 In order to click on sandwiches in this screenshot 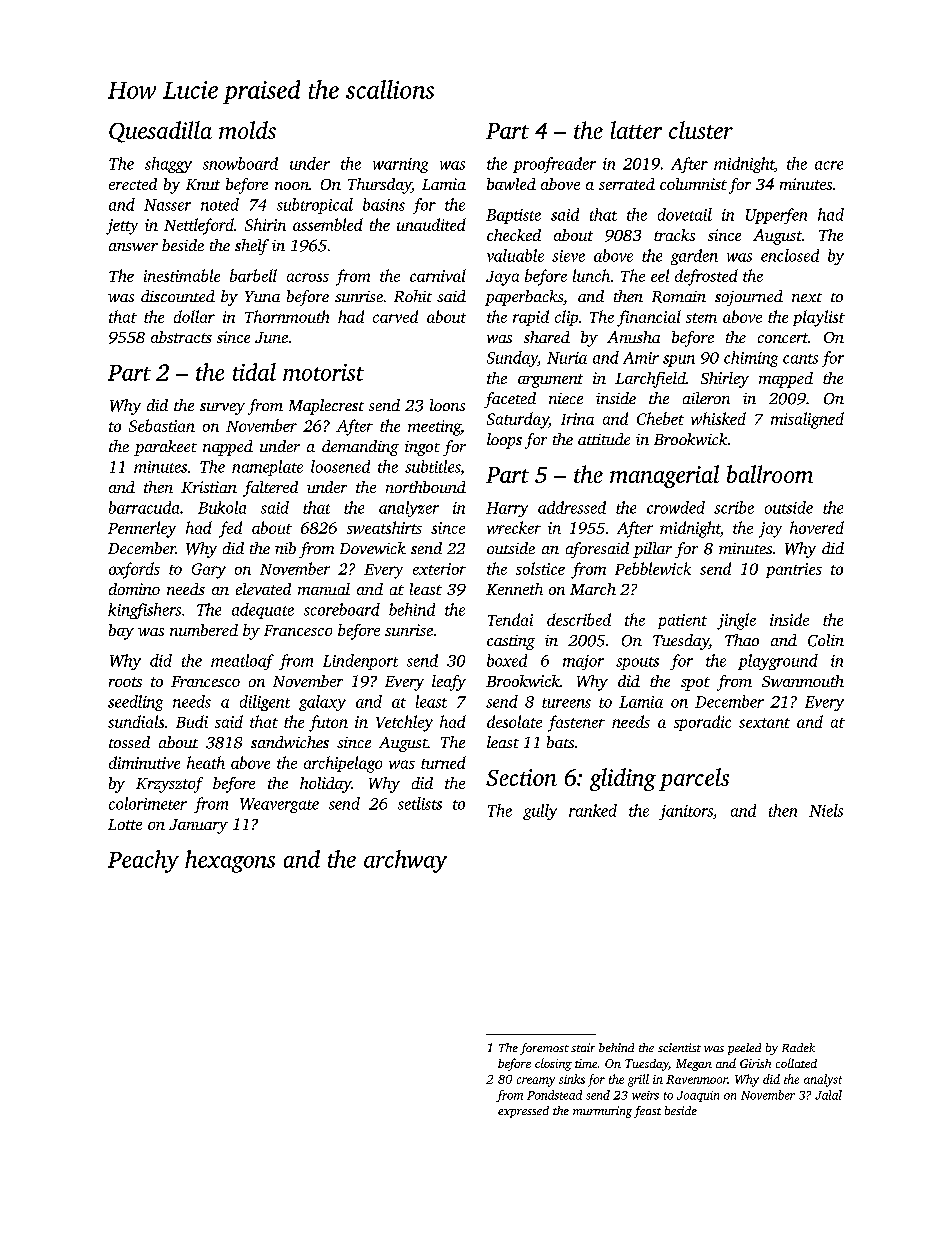, I will do `click(290, 742)`.
